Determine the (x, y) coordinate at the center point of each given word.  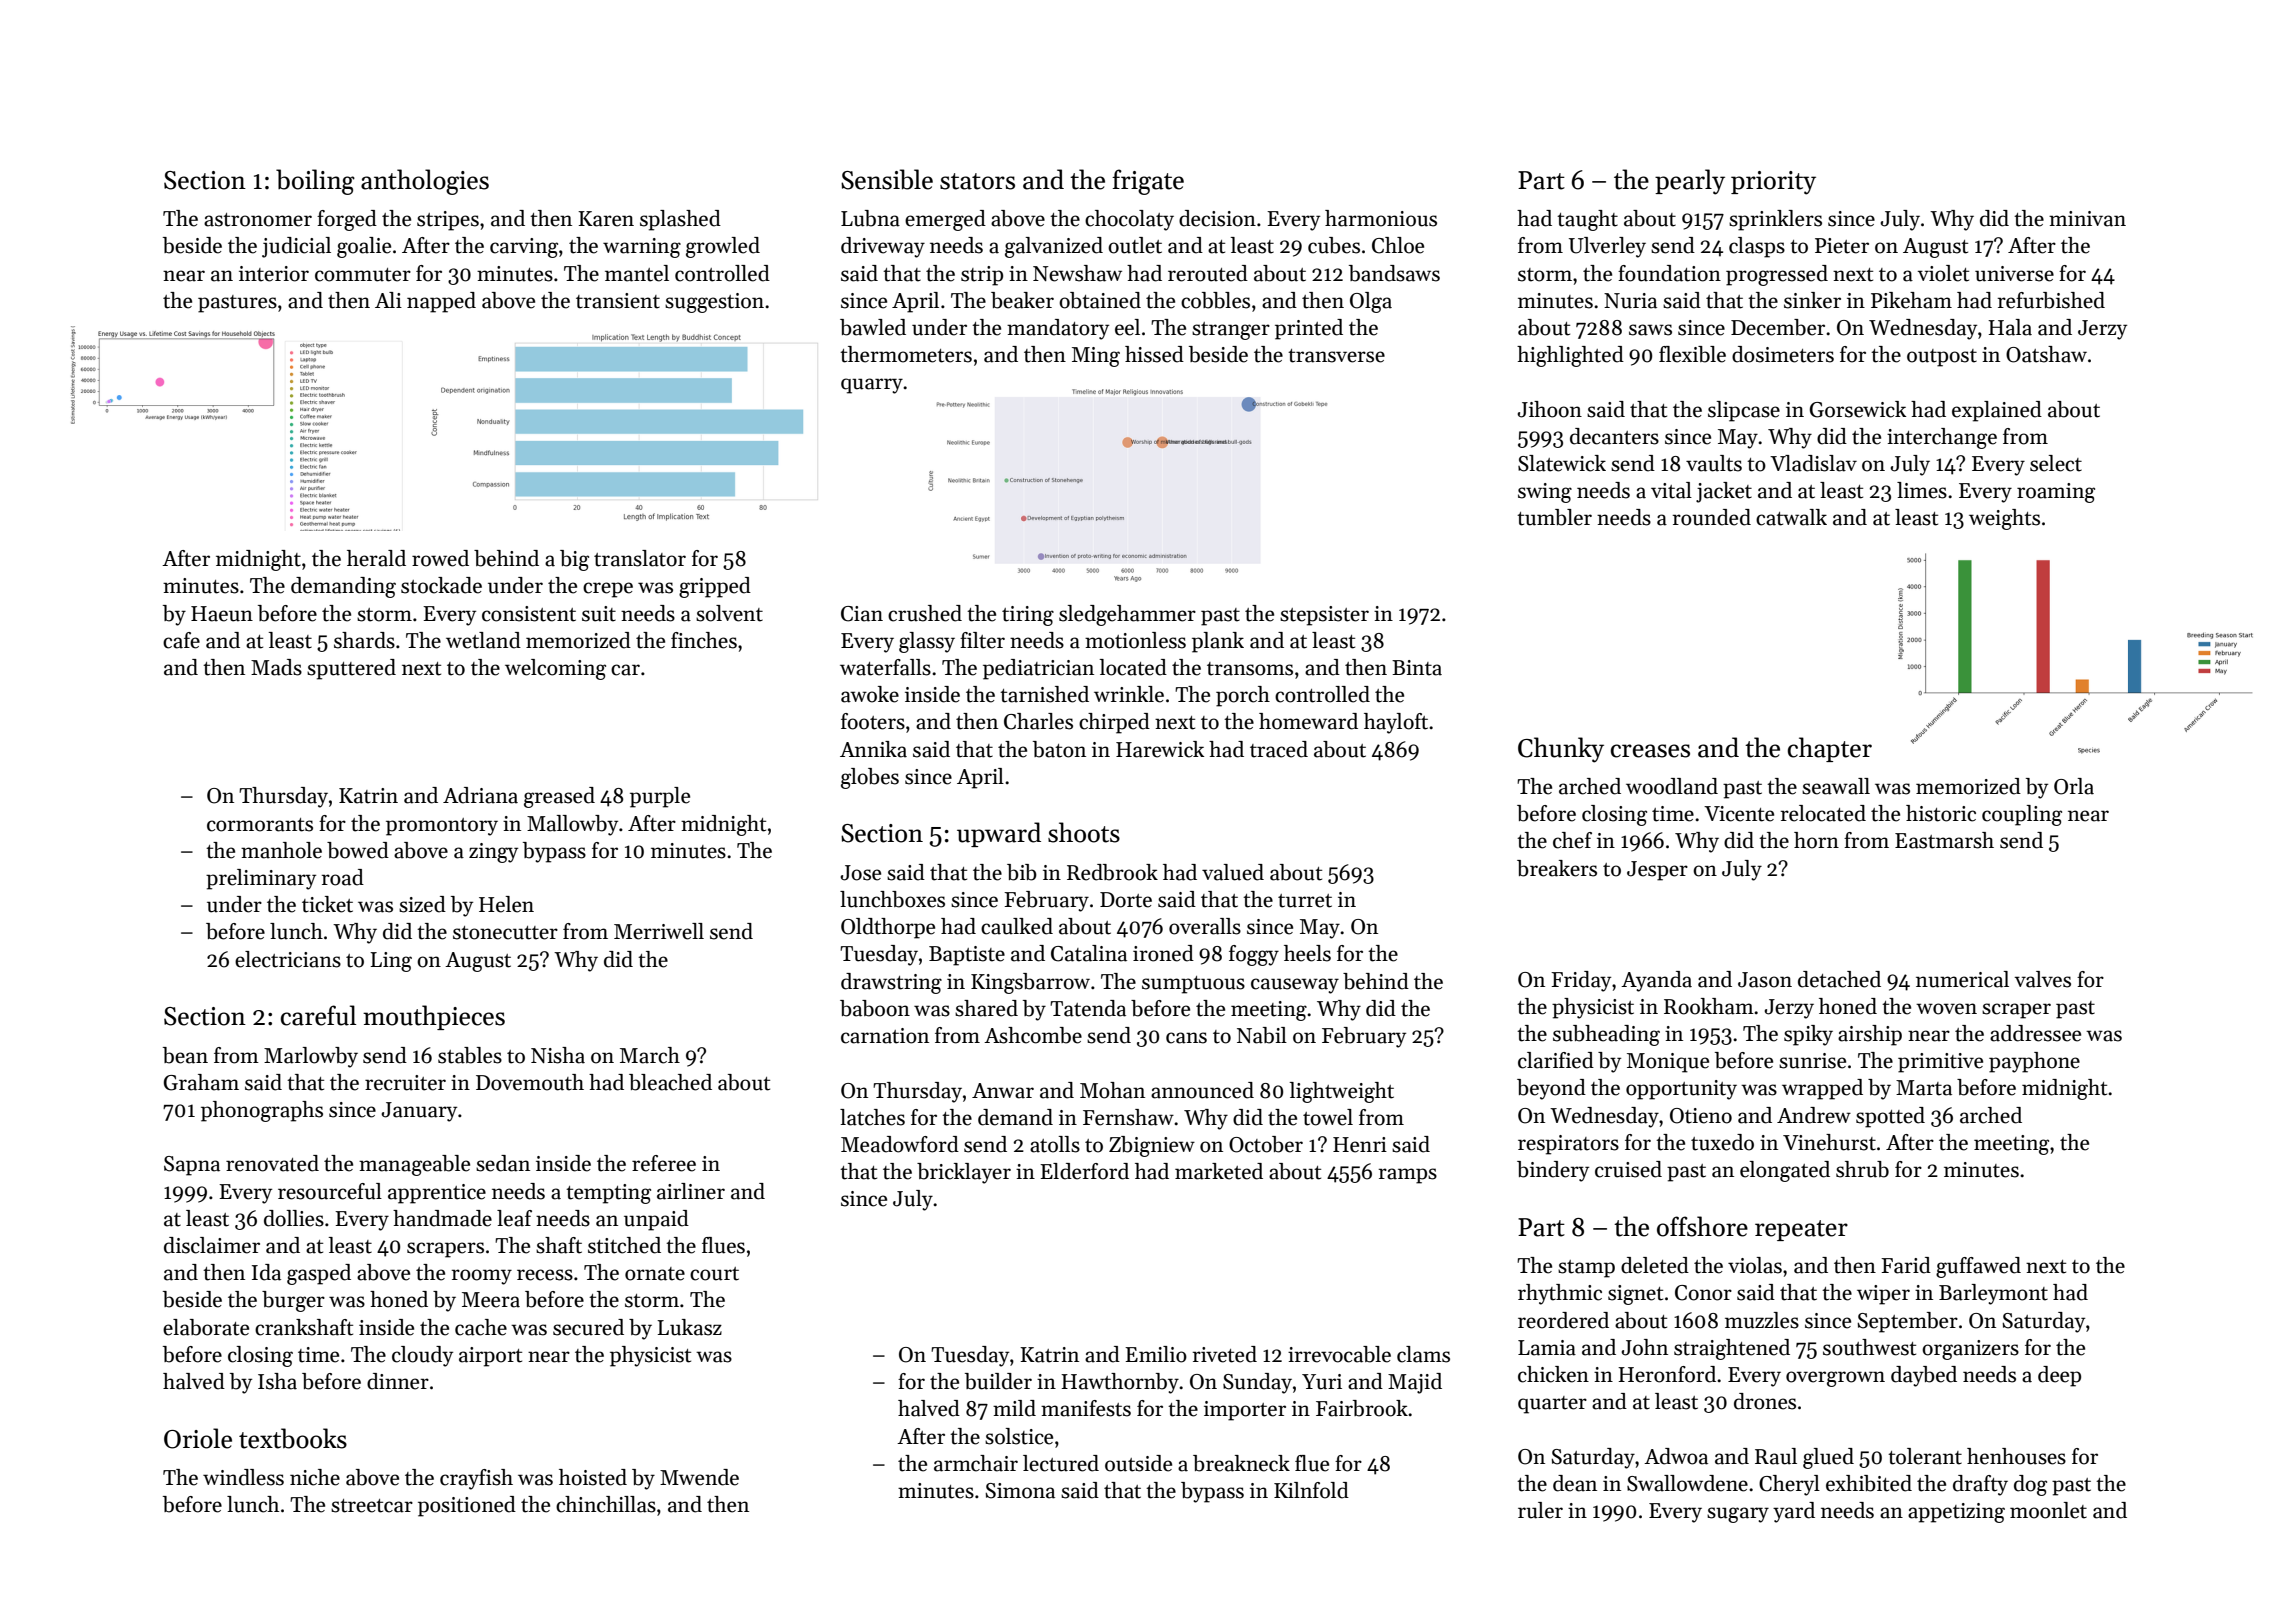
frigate (1148, 182)
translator (640, 558)
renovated (272, 1163)
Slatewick (1562, 463)
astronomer (258, 220)
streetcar (372, 1506)
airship (1870, 1035)
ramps (1407, 1176)
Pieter (1842, 246)
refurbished (2051, 300)
